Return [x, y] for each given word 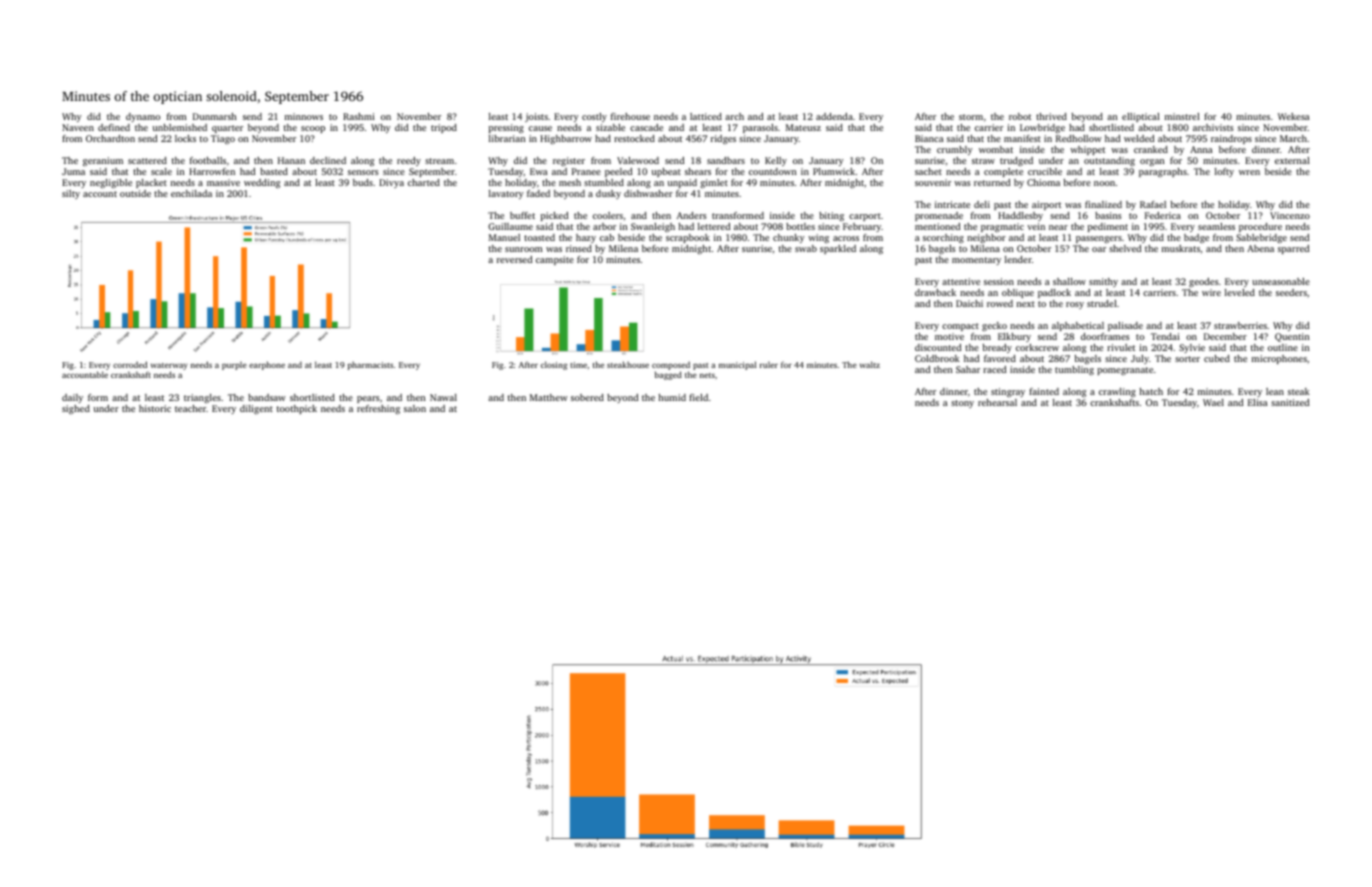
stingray [1008, 392]
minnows [304, 116]
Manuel [504, 237]
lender [1018, 259]
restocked [634, 138]
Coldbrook [937, 358]
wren [1249, 172]
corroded [130, 364]
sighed [76, 409]
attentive [961, 281]
